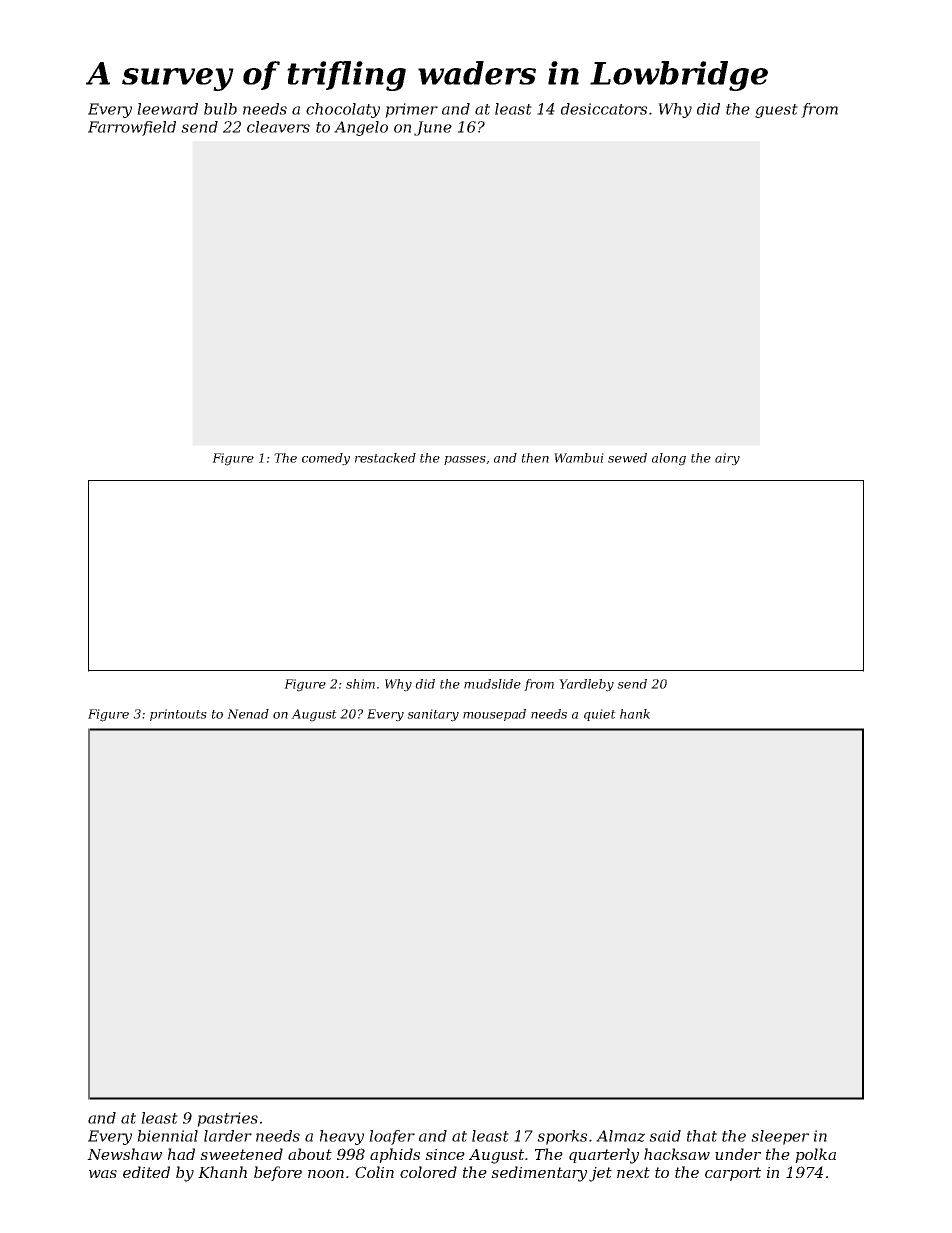 The width and height of the image is (952, 1233). What do you see at coordinates (635, 714) in the image?
I see `hank` at bounding box center [635, 714].
